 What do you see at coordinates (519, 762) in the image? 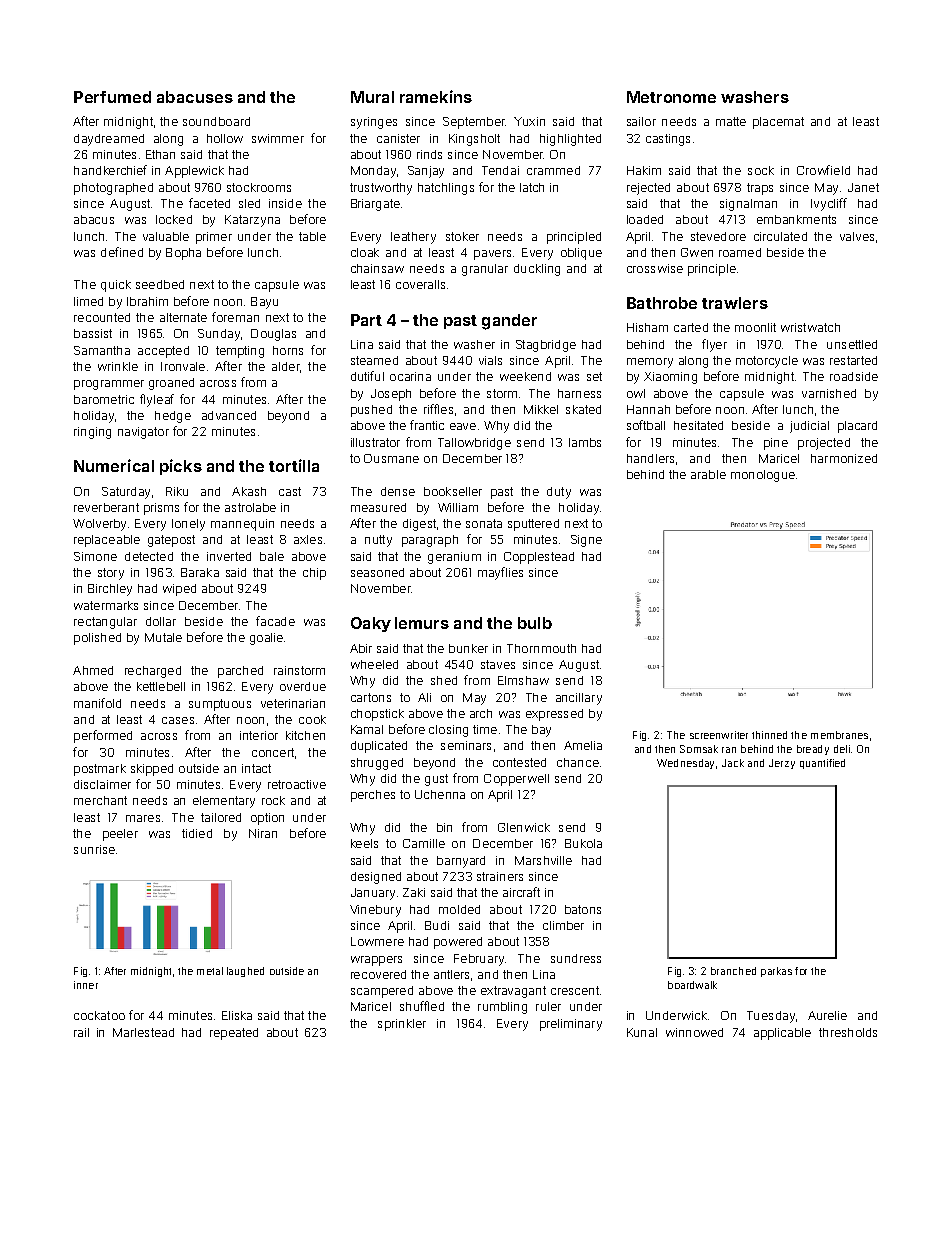
I see `contested` at bounding box center [519, 762].
